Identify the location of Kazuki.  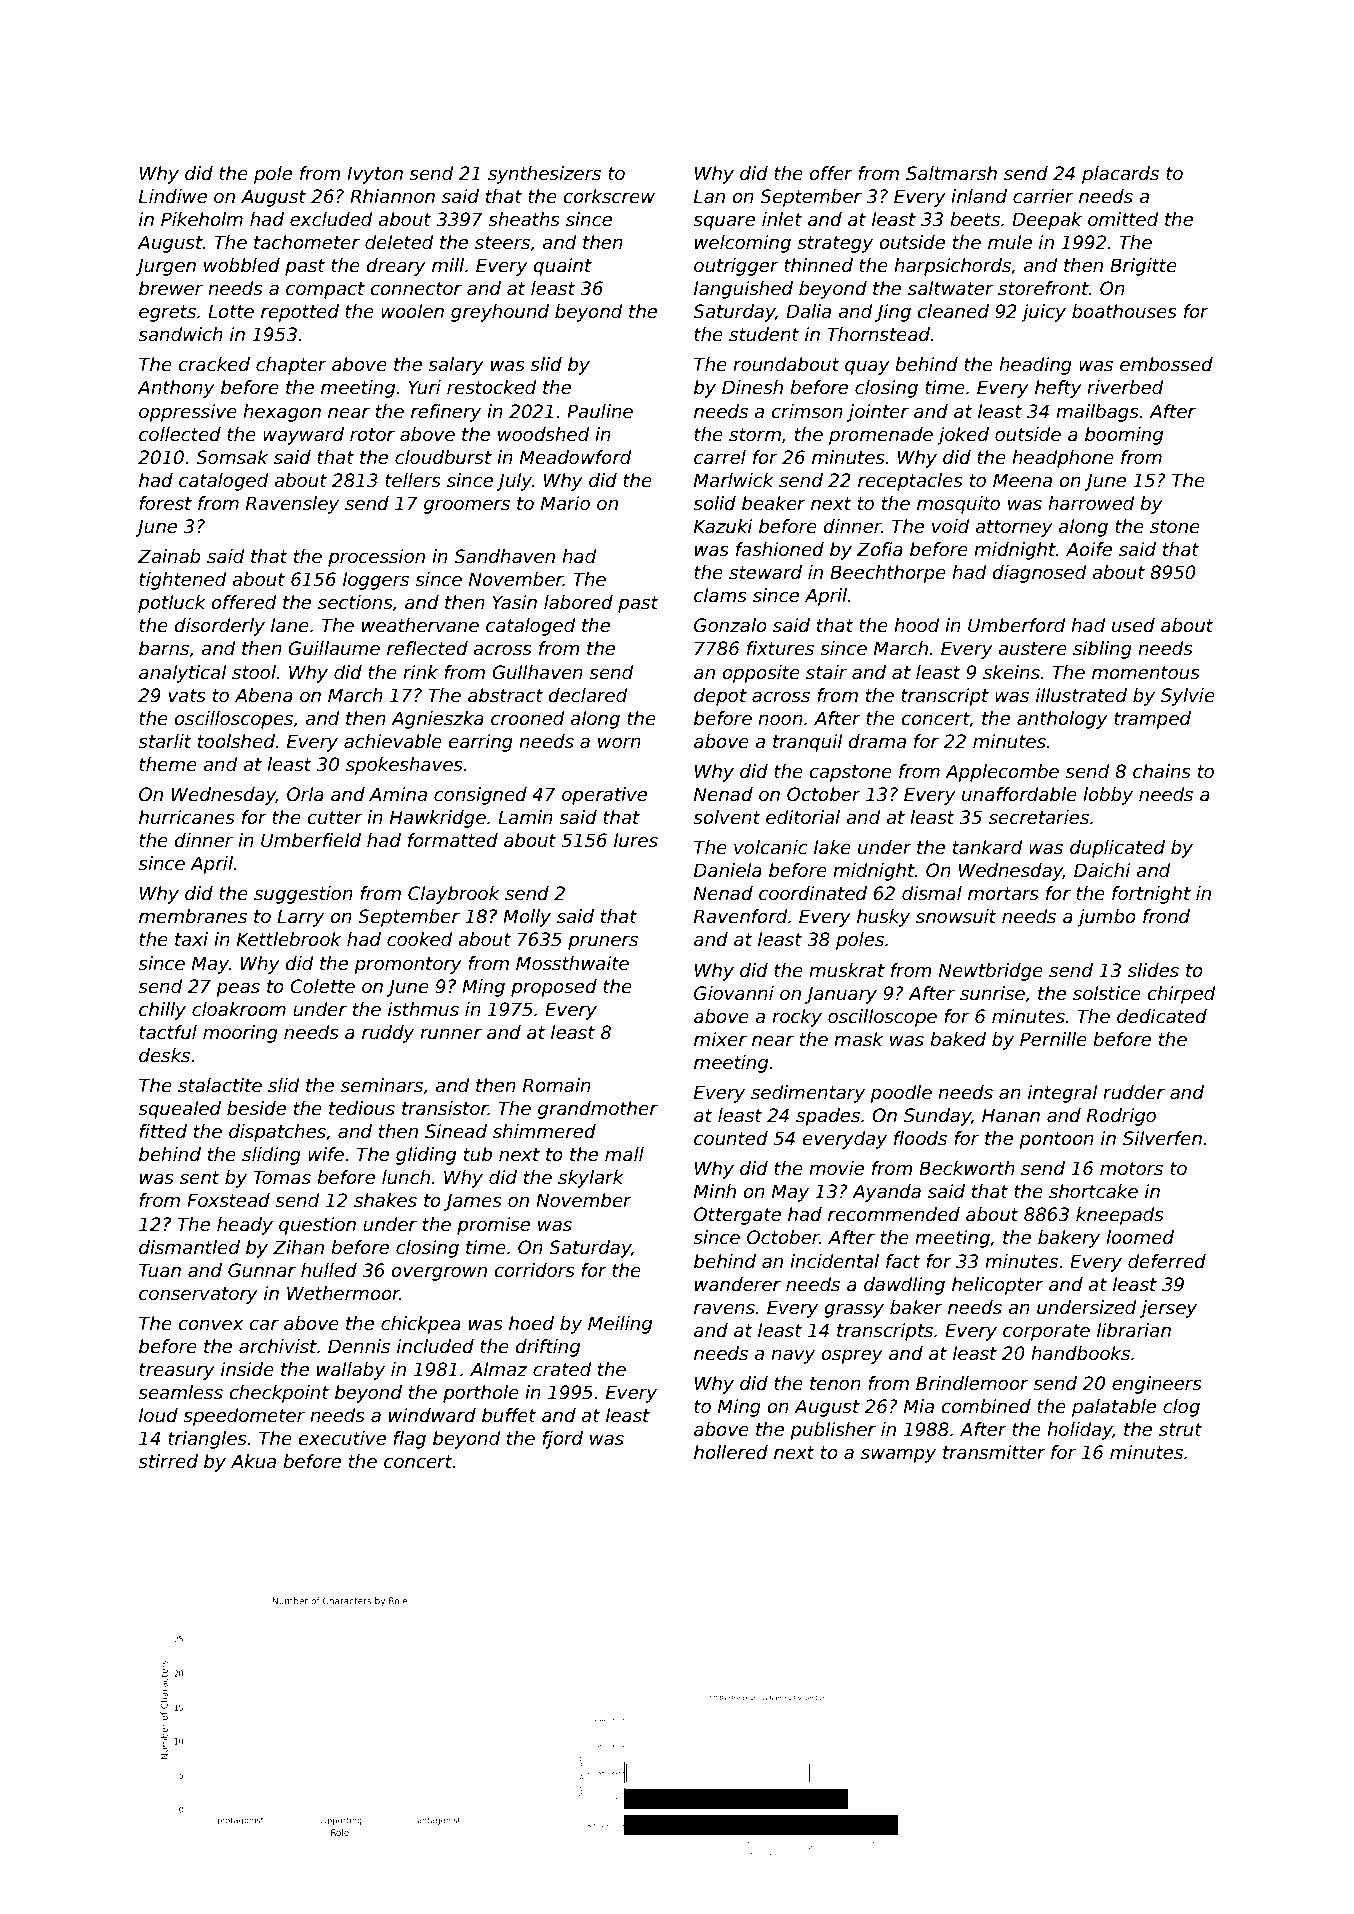
(723, 526).
